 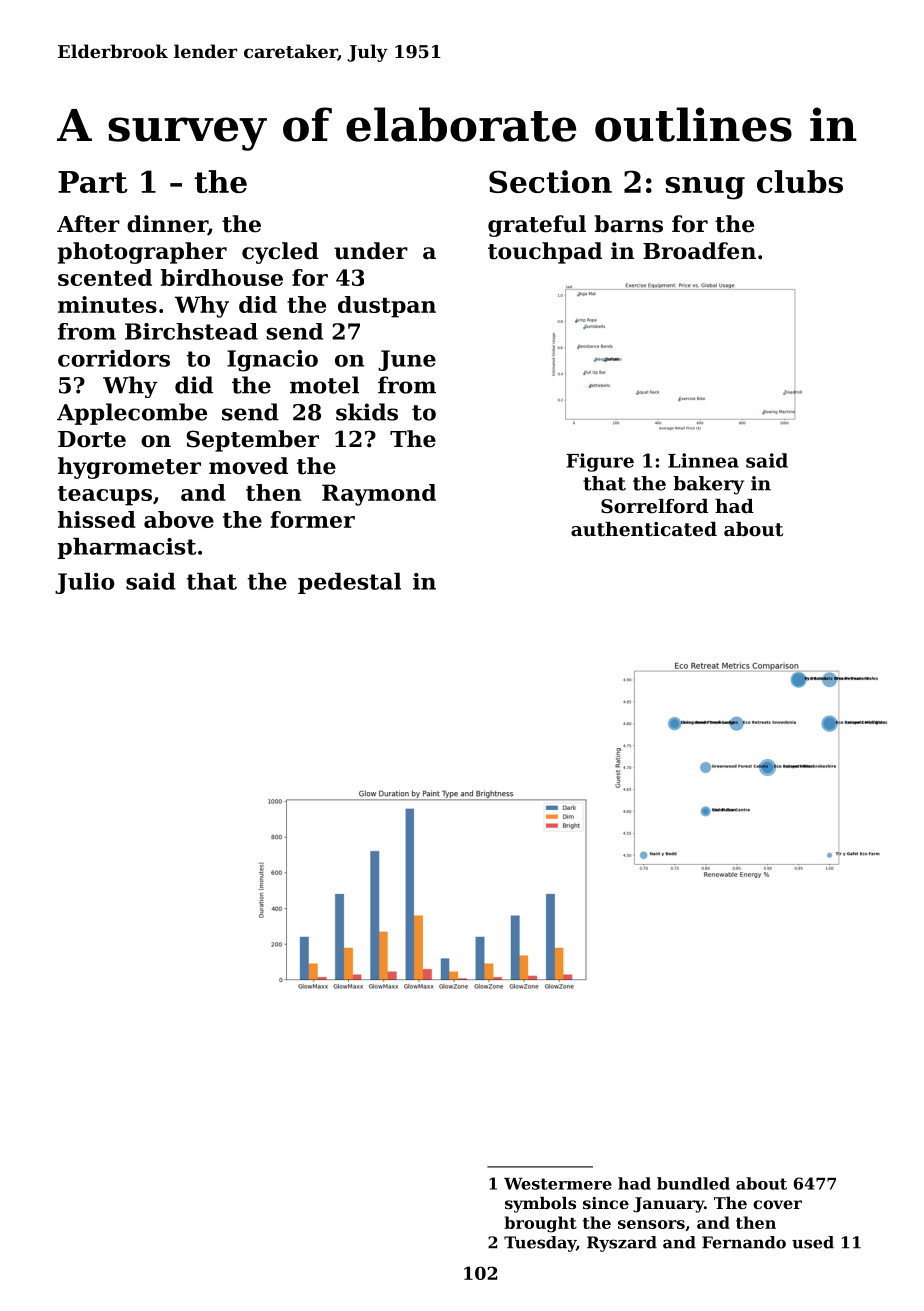 What do you see at coordinates (540, 1205) in the document?
I see `symbols` at bounding box center [540, 1205].
